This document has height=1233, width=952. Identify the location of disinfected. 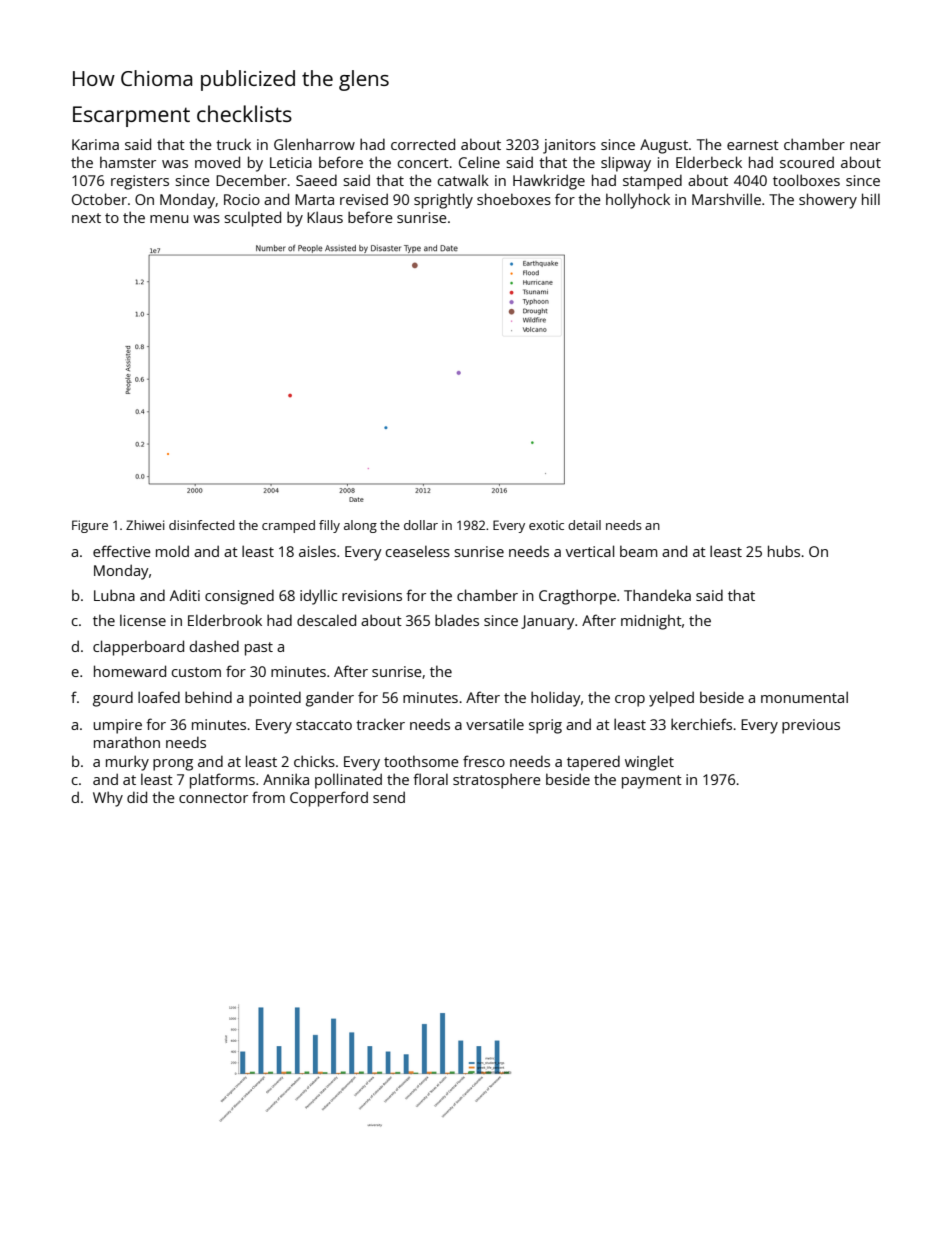
(202, 525).
